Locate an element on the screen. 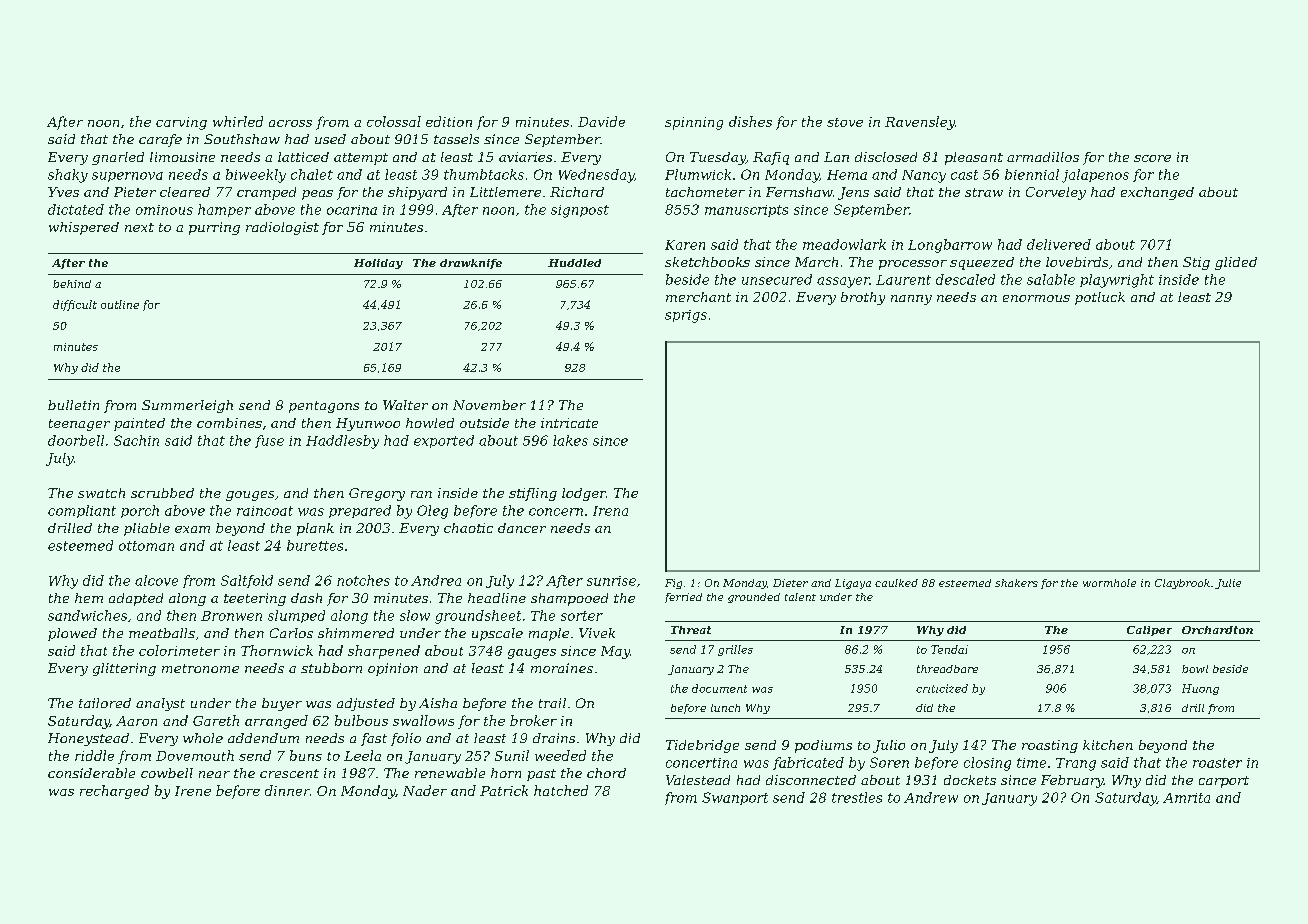 The image size is (1308, 924). caulked is located at coordinates (896, 583).
